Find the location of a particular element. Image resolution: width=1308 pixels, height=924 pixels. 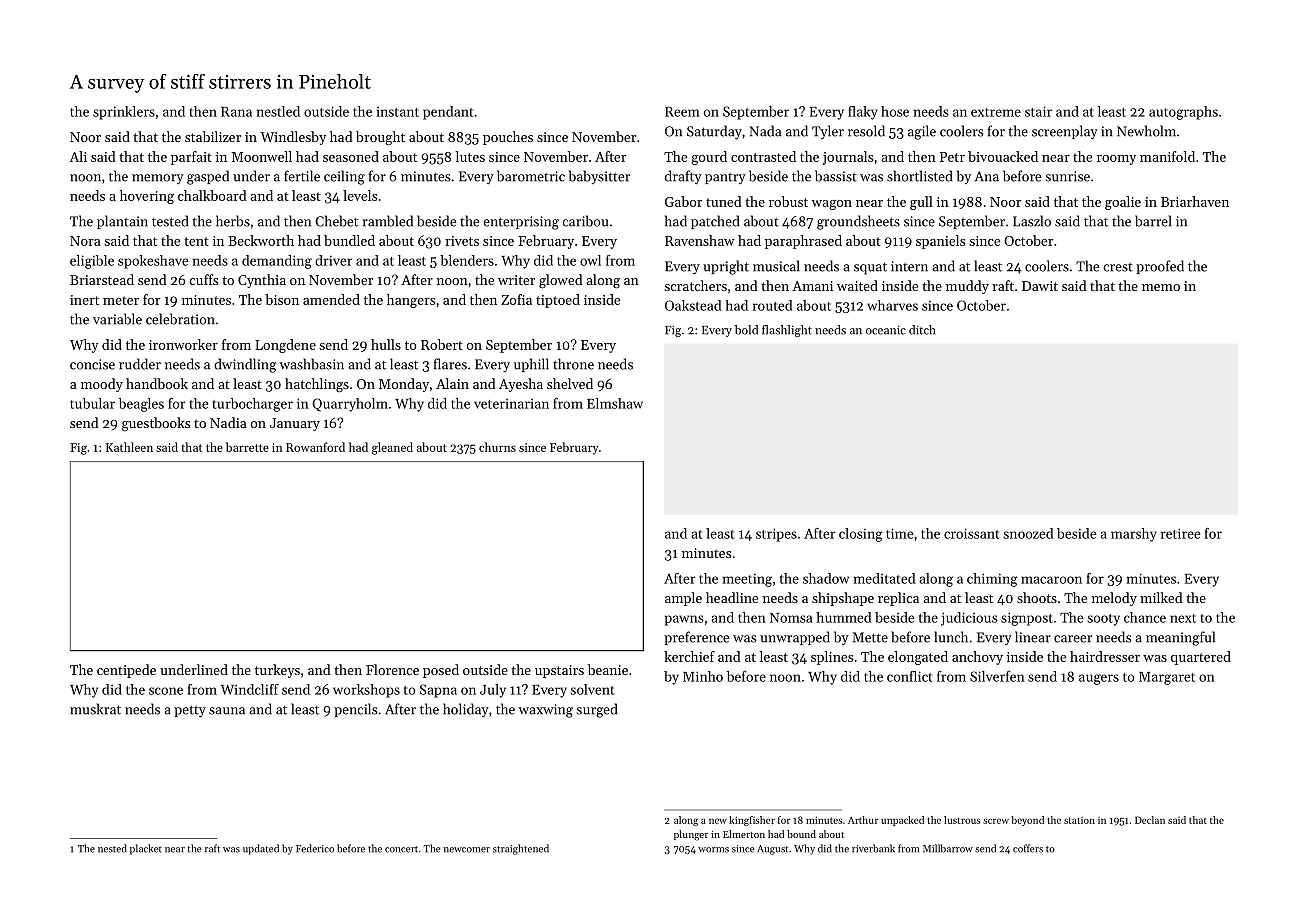

placket is located at coordinates (146, 849).
